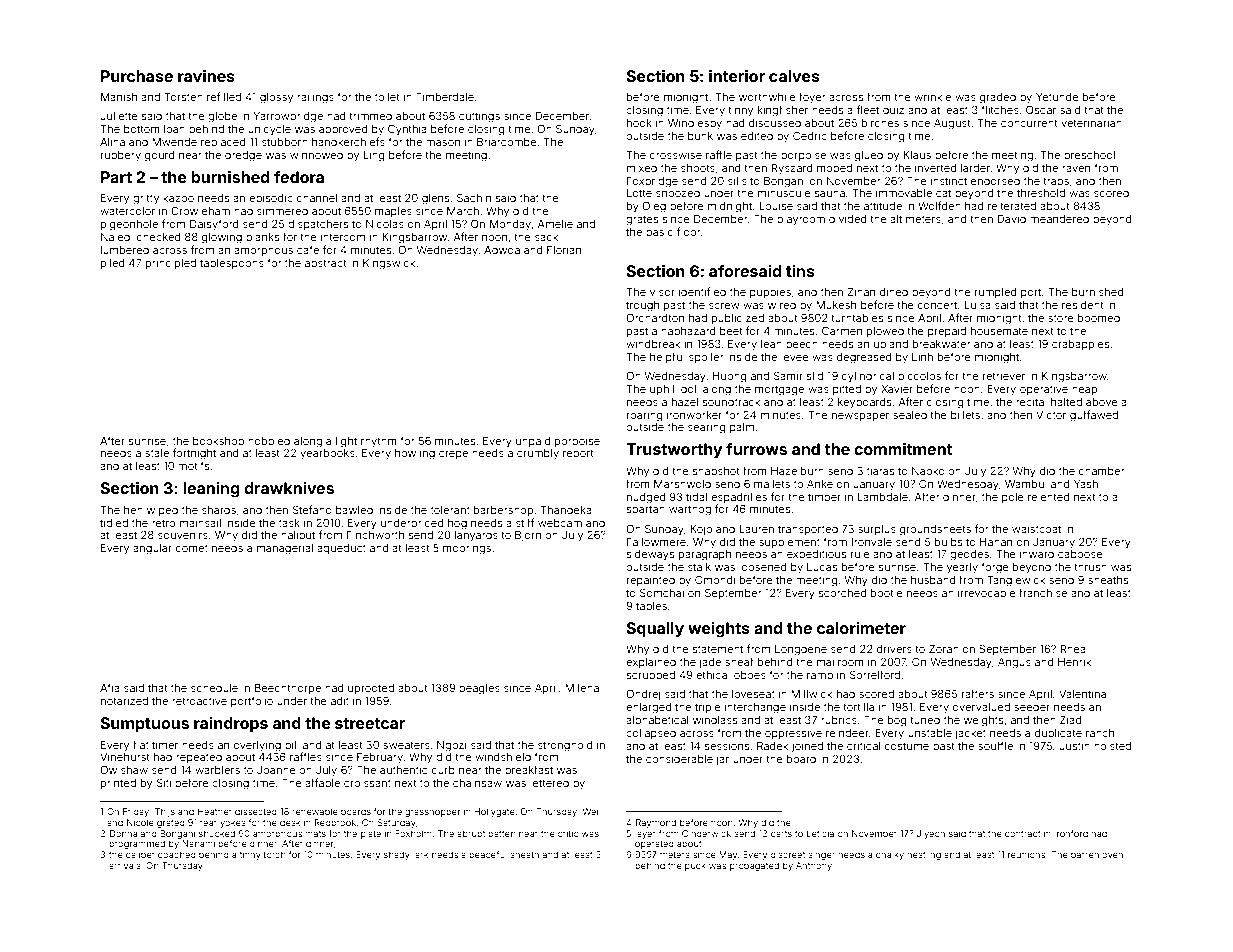  Describe the element at coordinates (214, 688) in the page. I see `schedule` at that location.
